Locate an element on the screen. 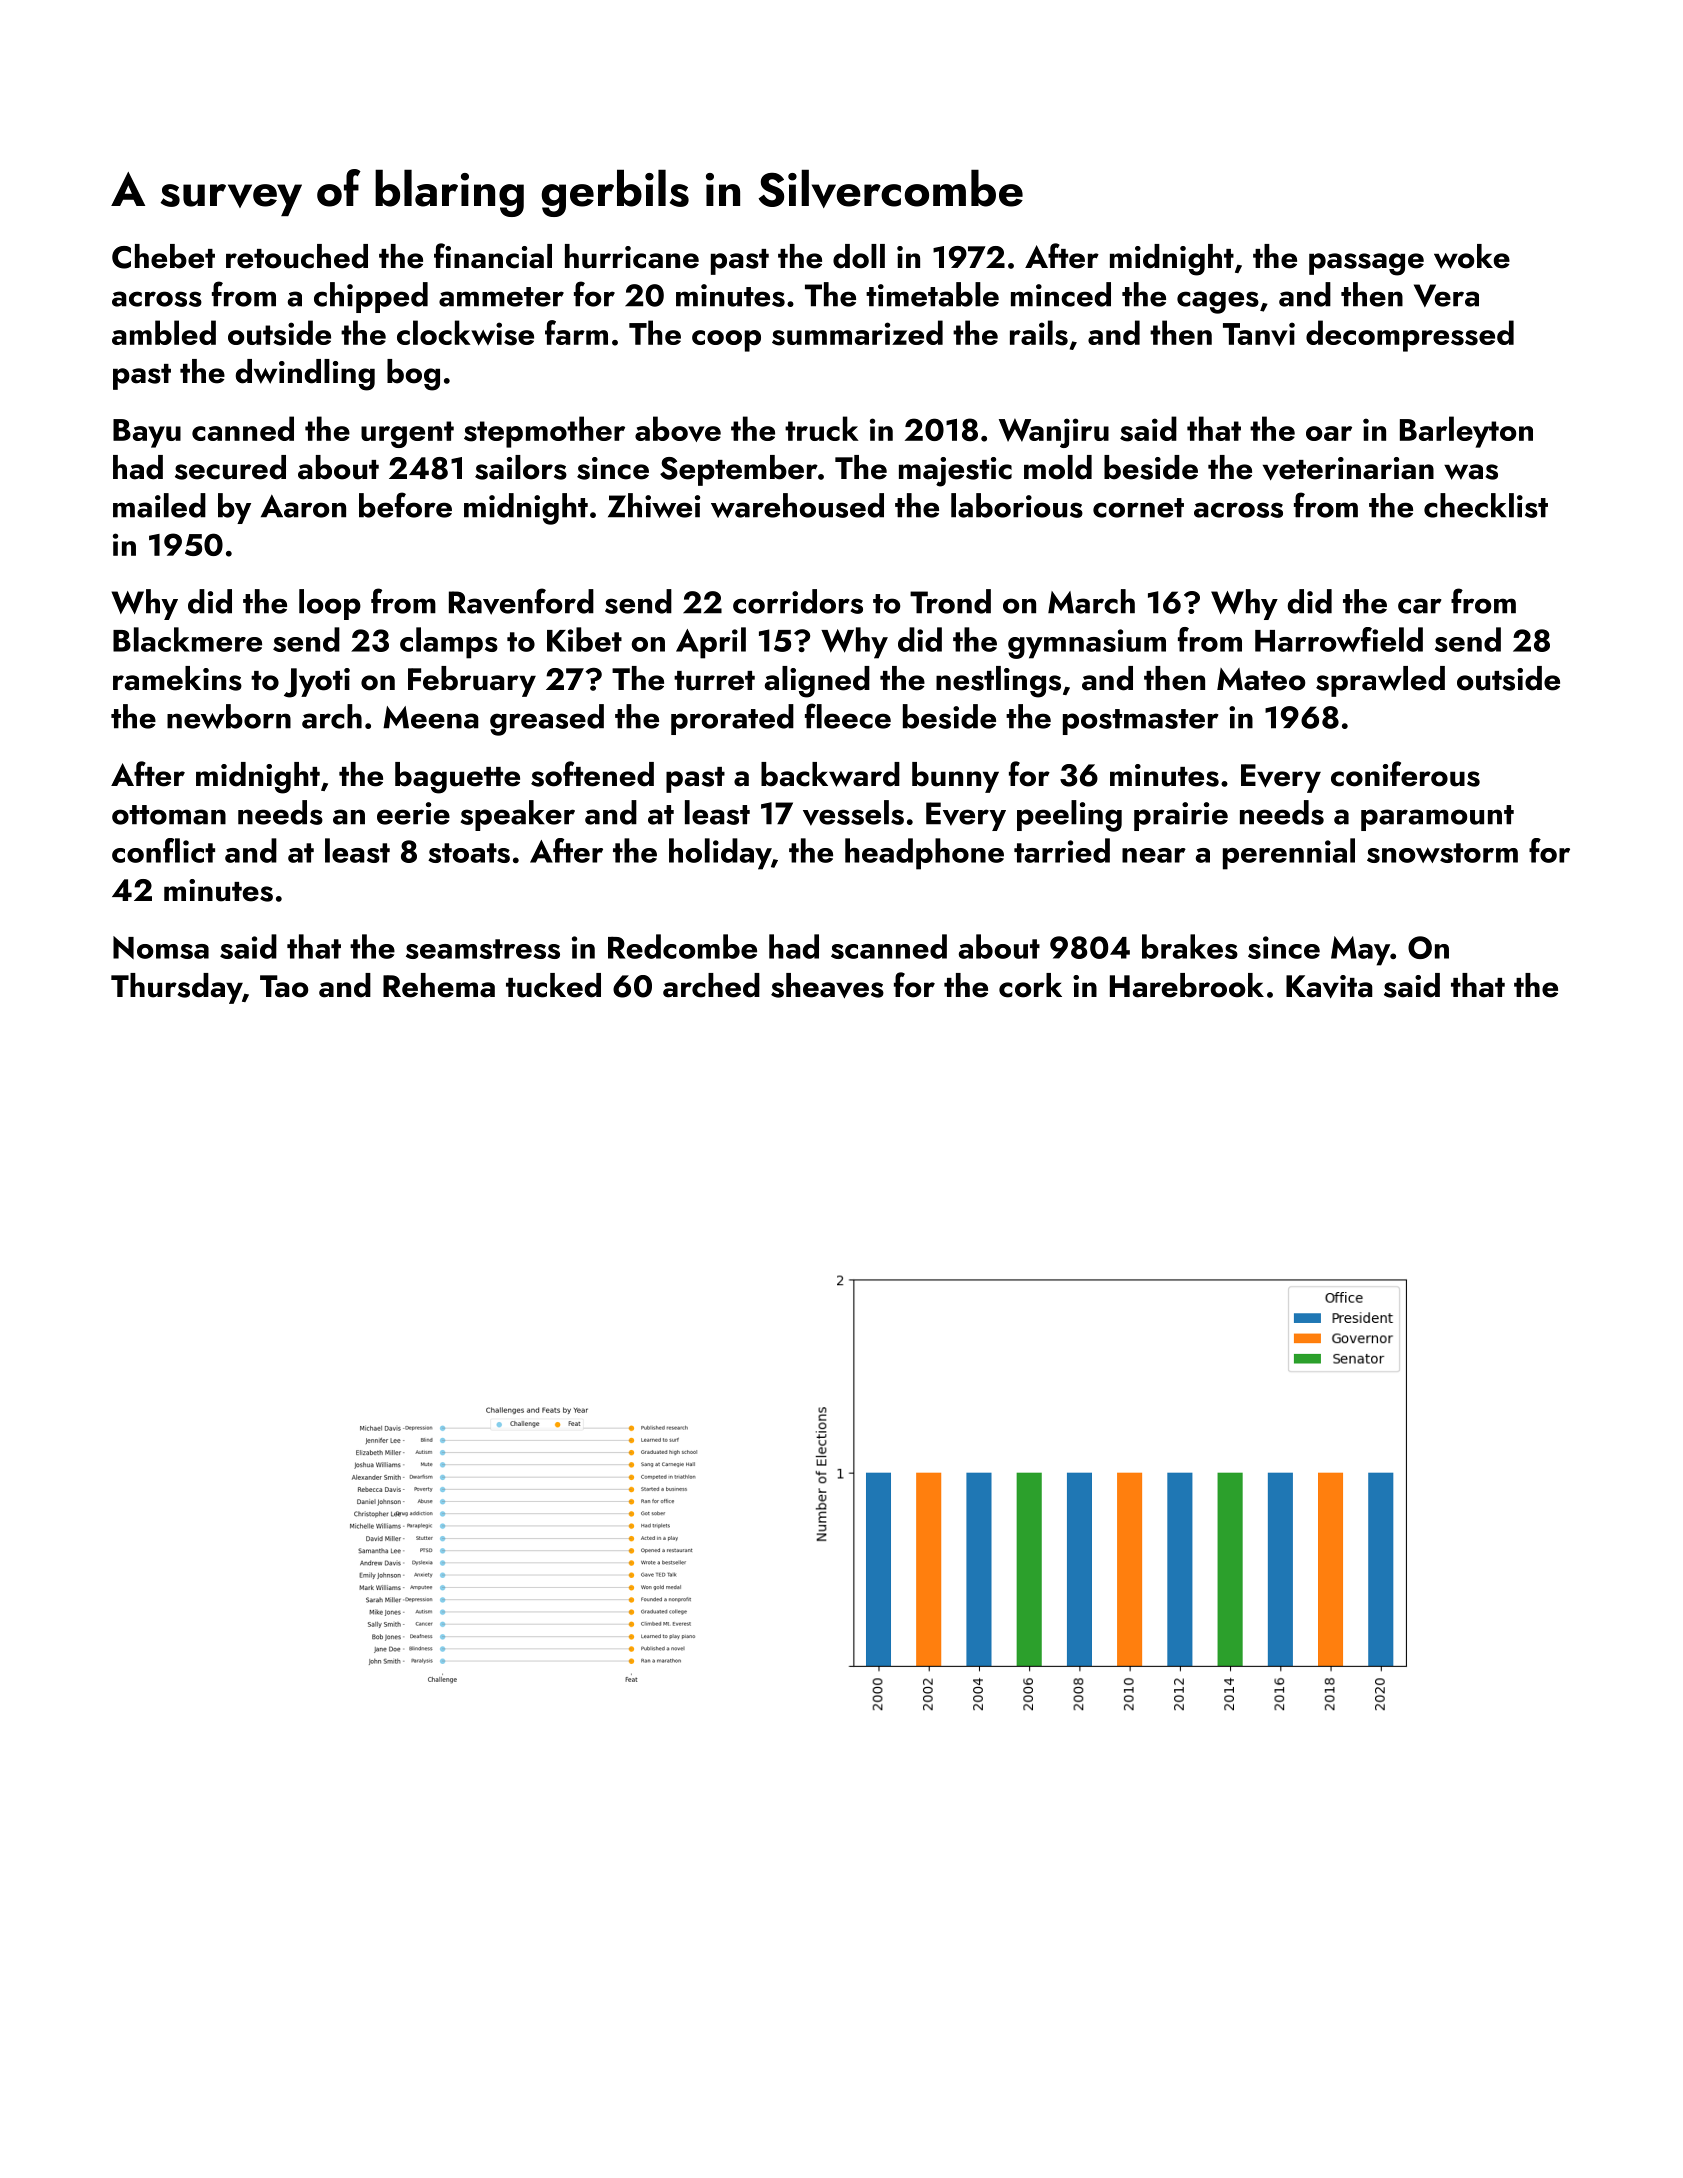 This screenshot has width=1683, height=2178. snowstorm is located at coordinates (1442, 853).
